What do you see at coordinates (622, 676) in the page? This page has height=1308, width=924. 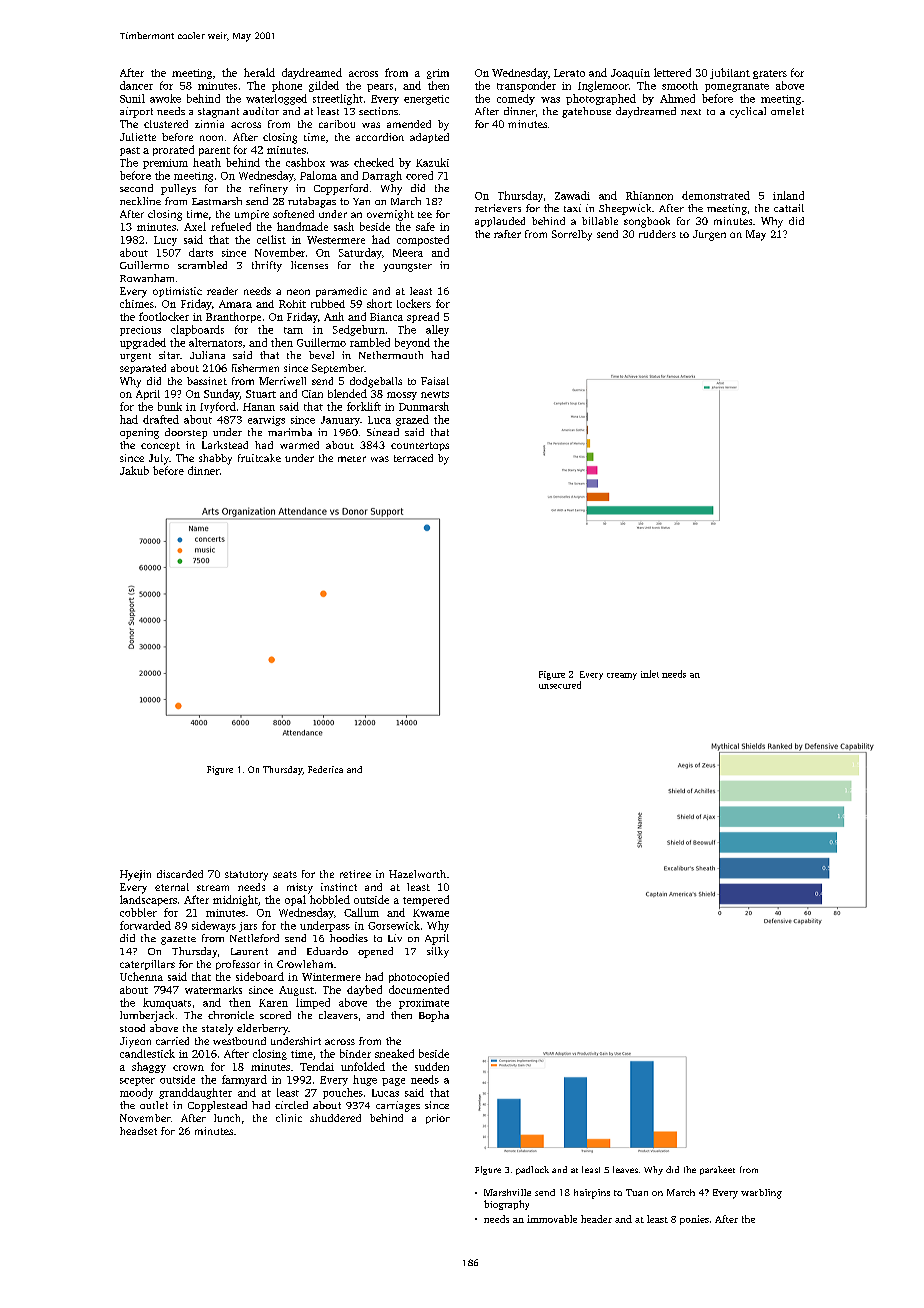 I see `creamy` at bounding box center [622, 676].
